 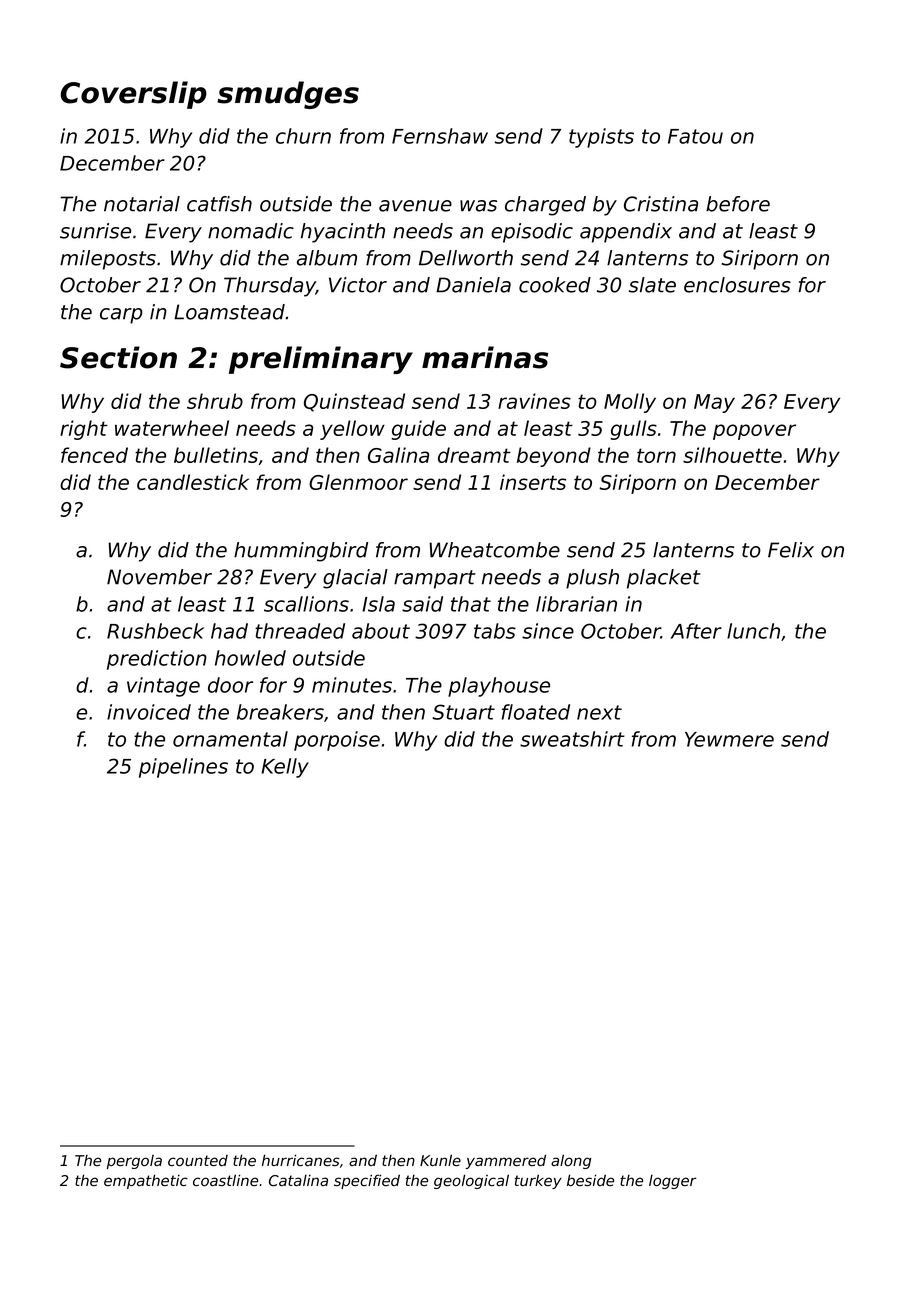 What do you see at coordinates (108, 260) in the screenshot?
I see `mileposts` at bounding box center [108, 260].
